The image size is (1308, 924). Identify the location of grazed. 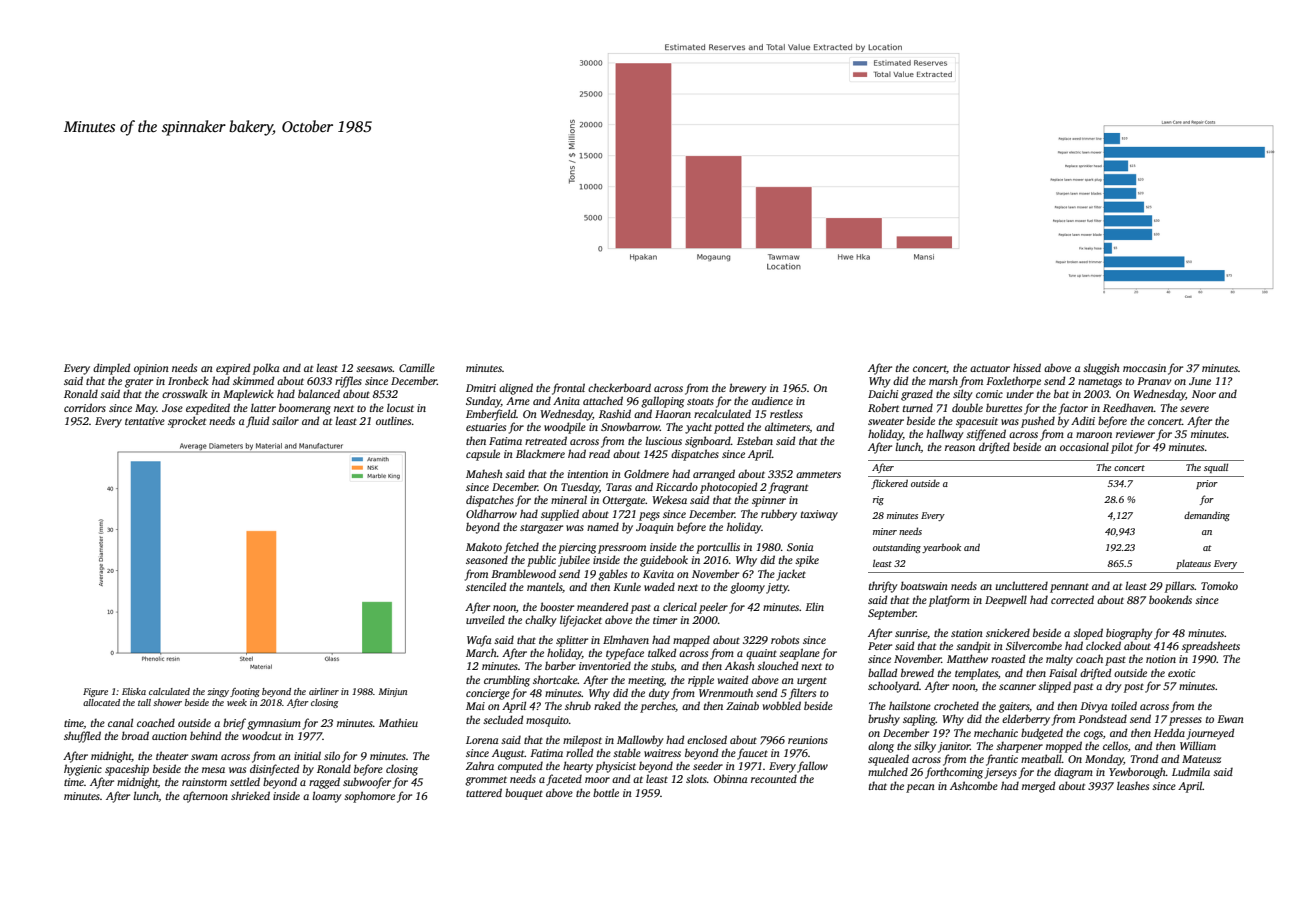
(917, 395).
